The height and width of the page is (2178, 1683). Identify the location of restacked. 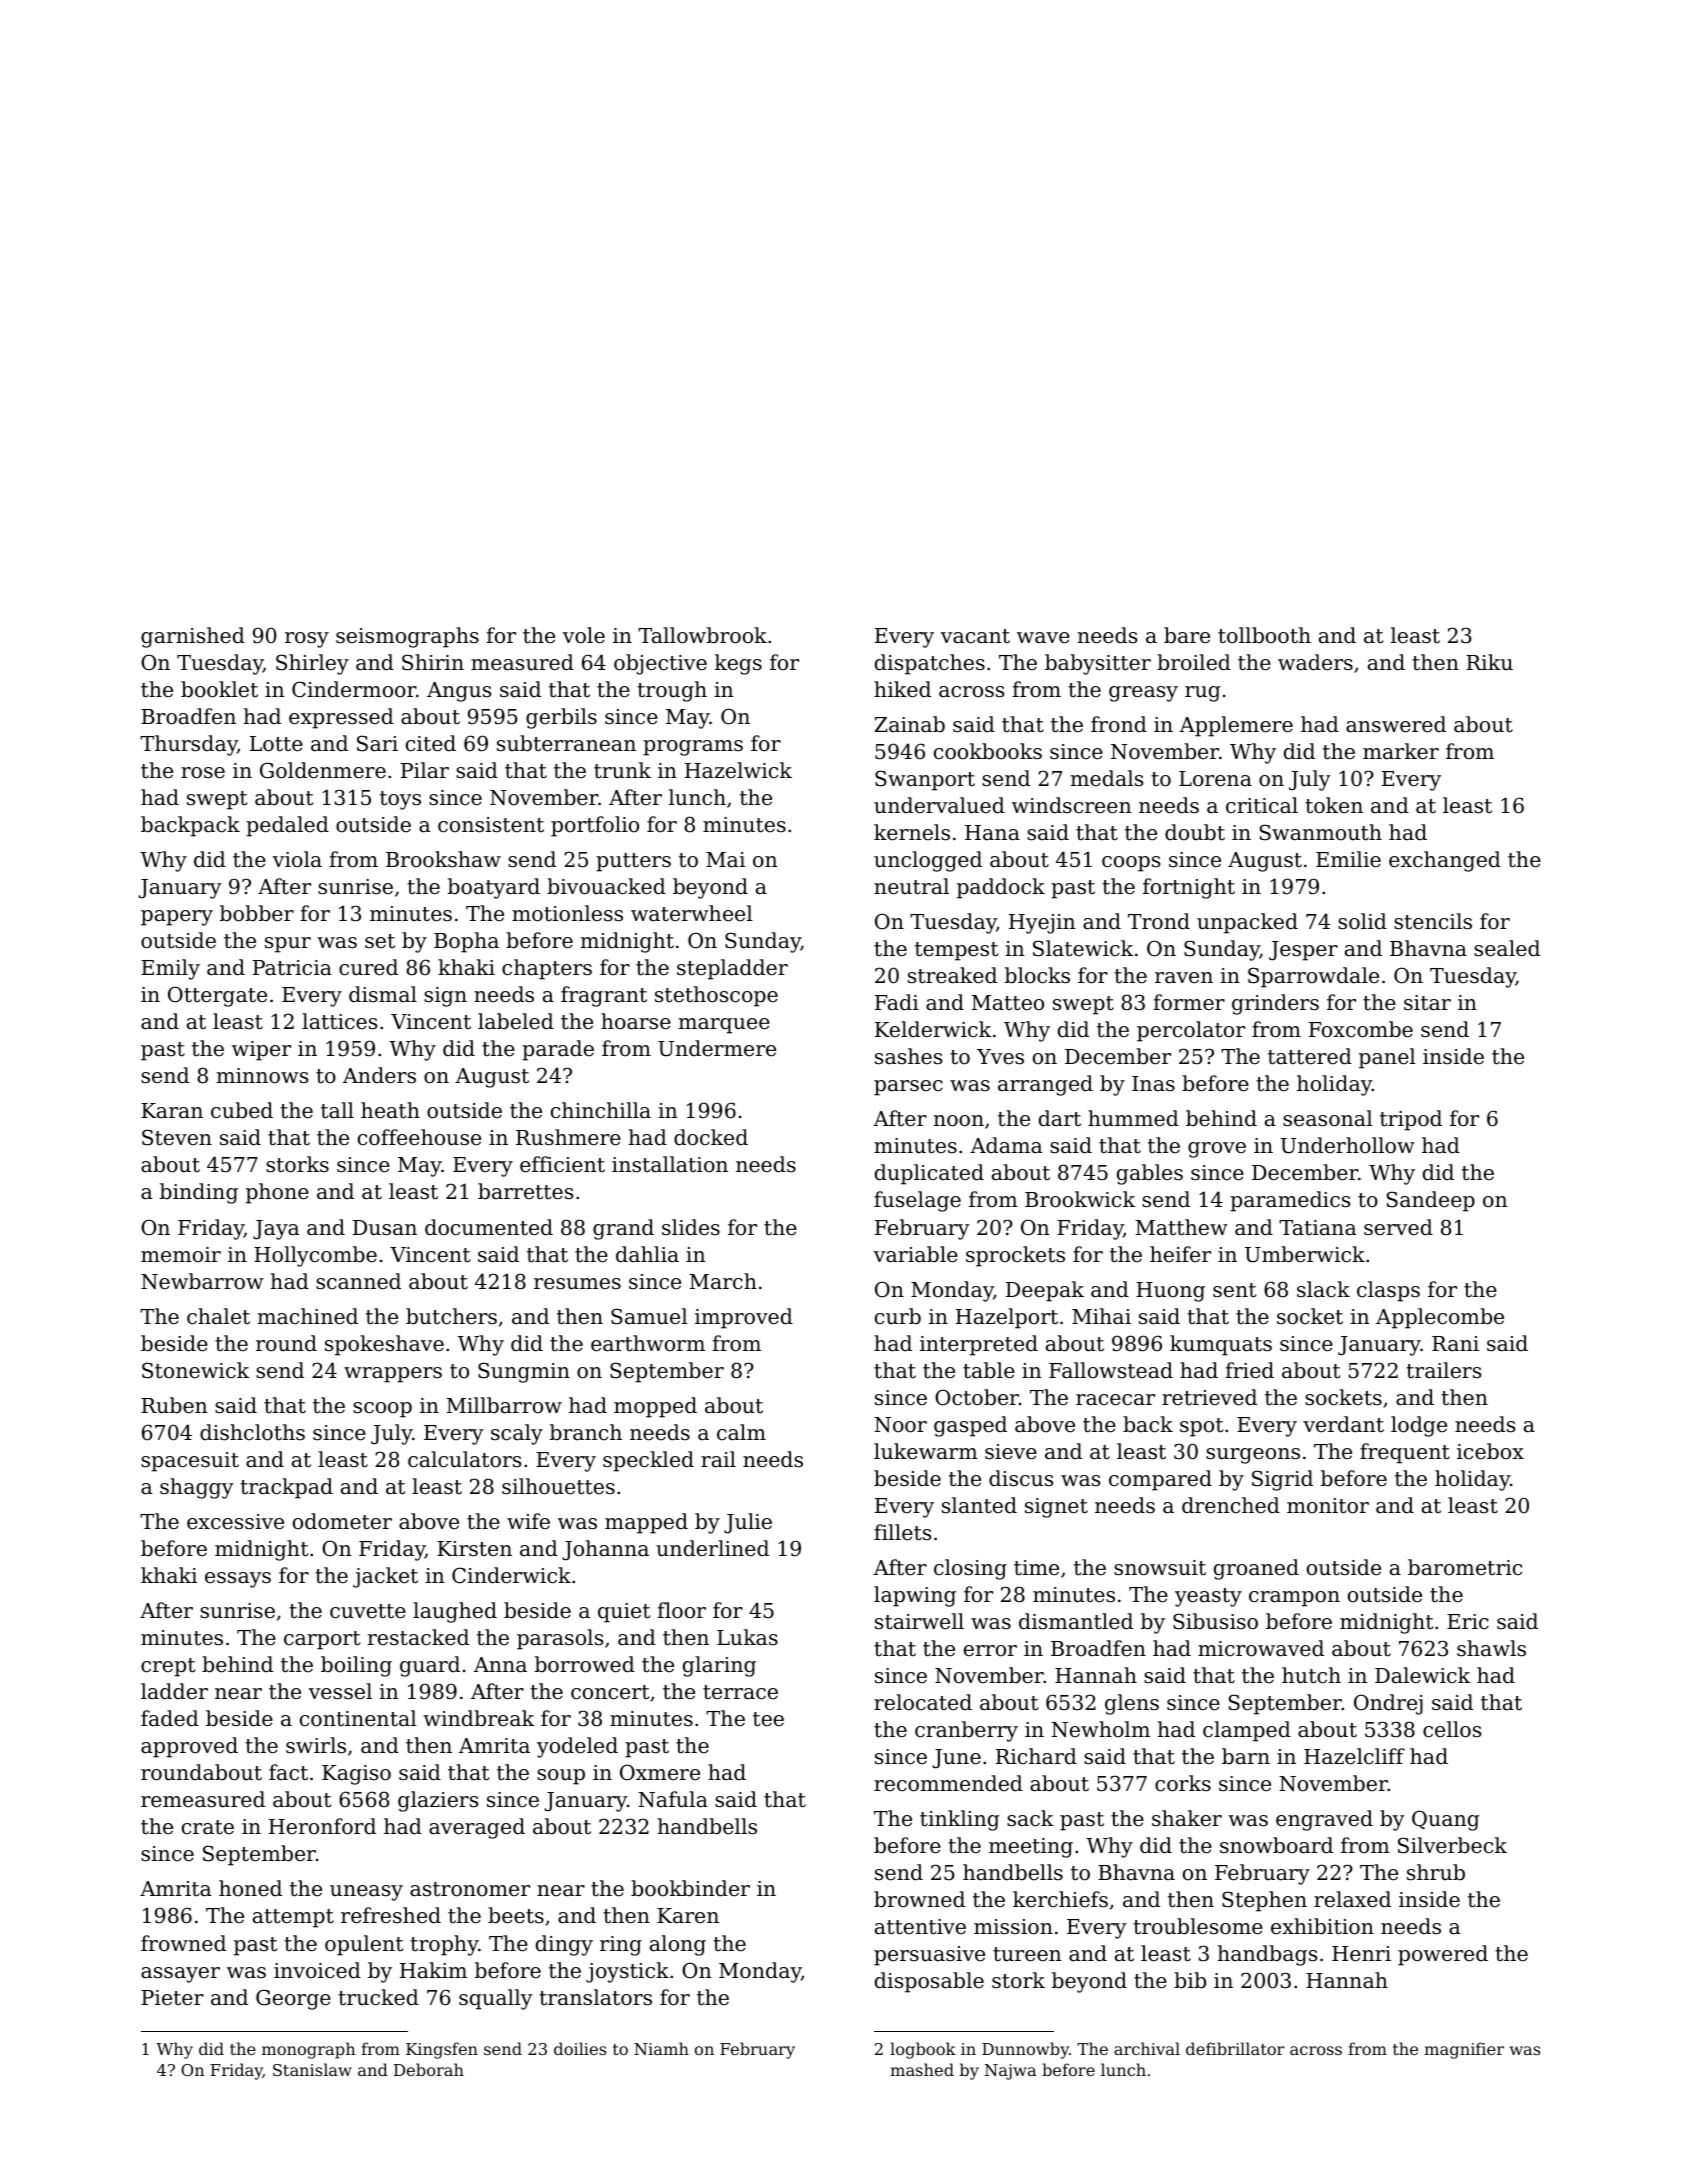
(418, 1637).
